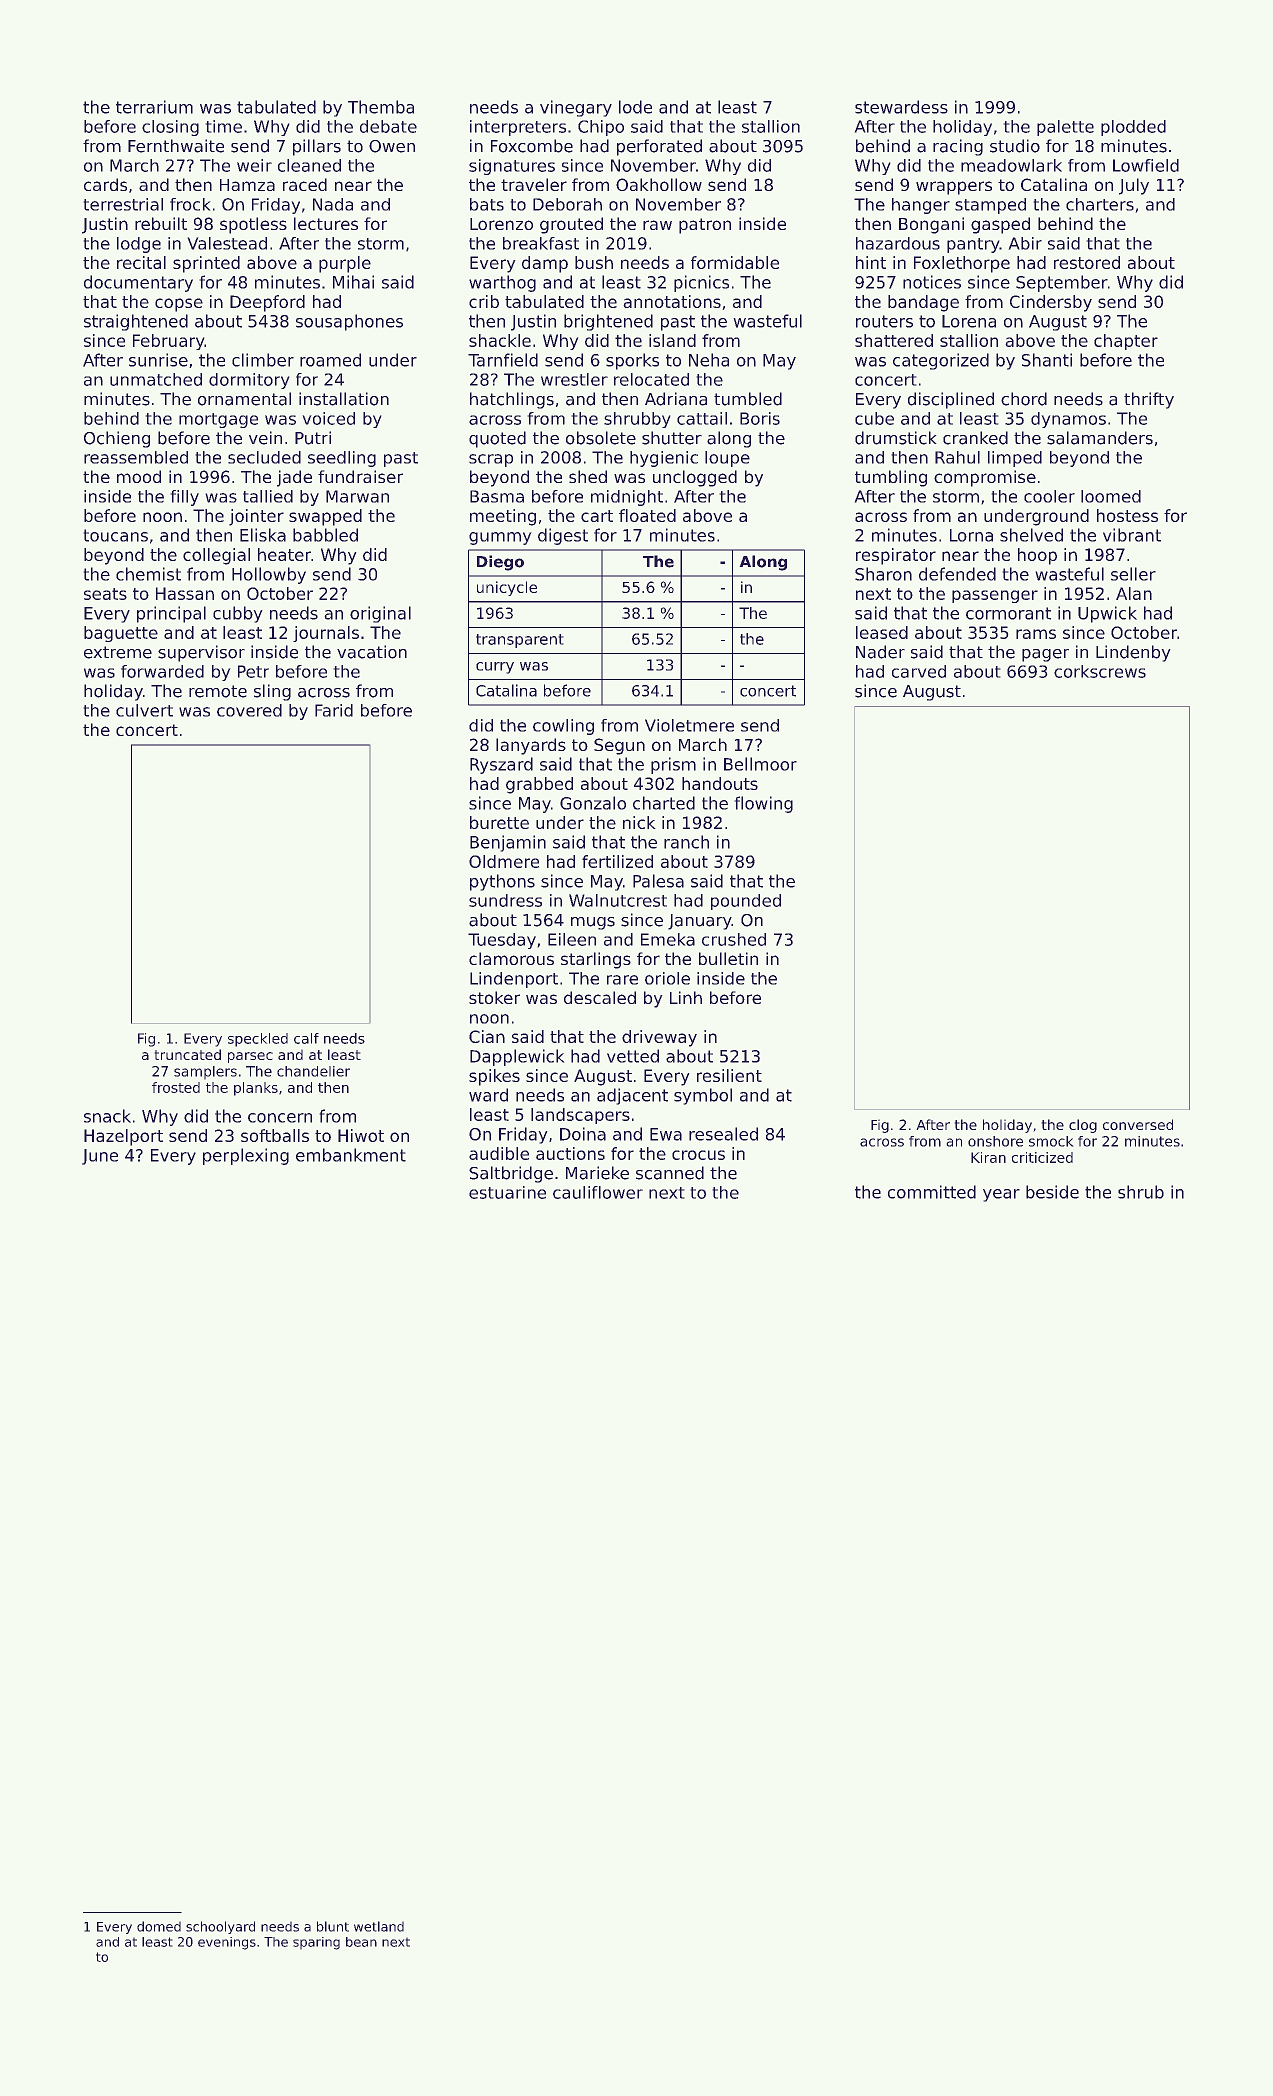  Describe the element at coordinates (220, 1927) in the screenshot. I see `schoolyard` at that location.
